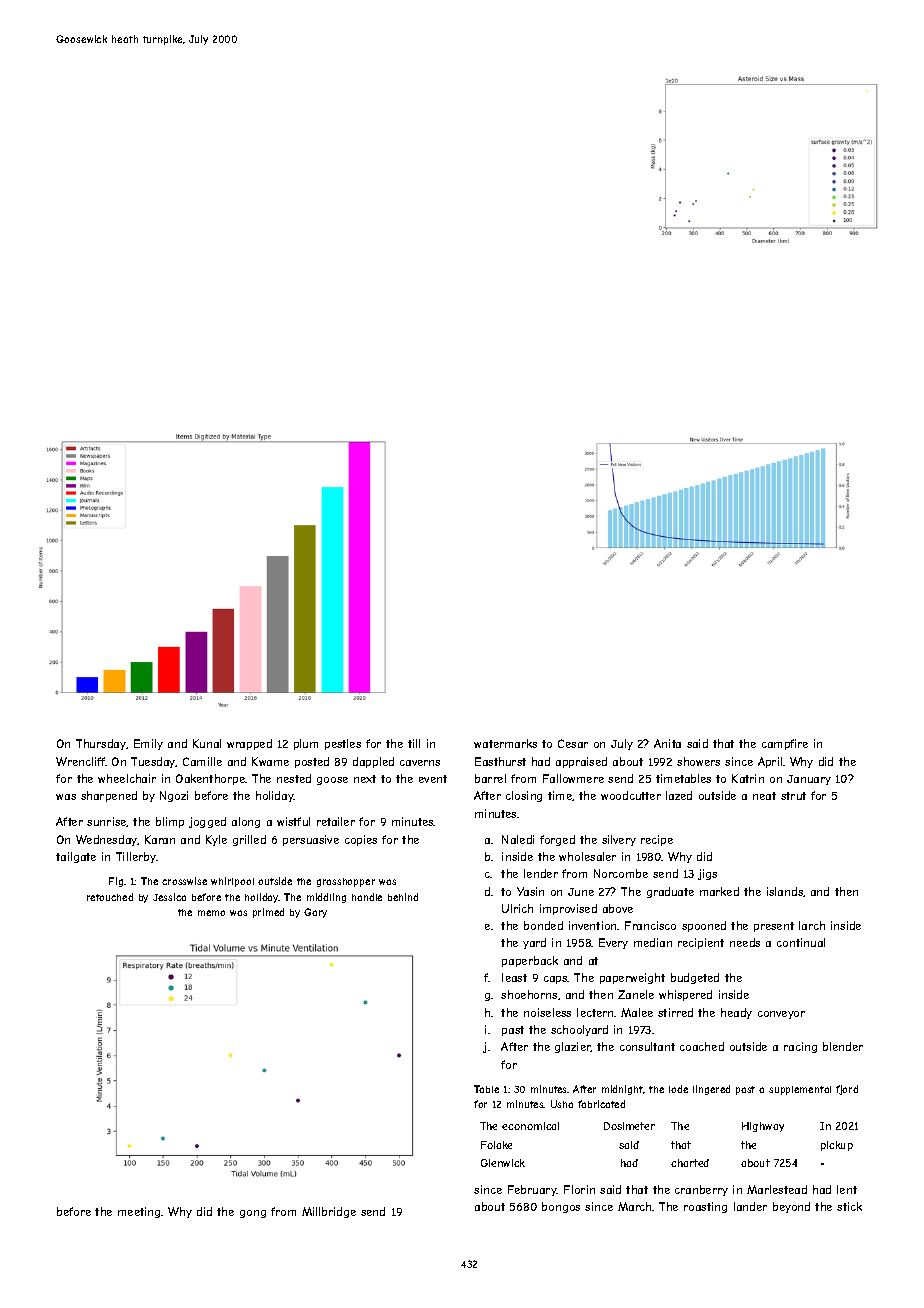  I want to click on pestles, so click(343, 744).
